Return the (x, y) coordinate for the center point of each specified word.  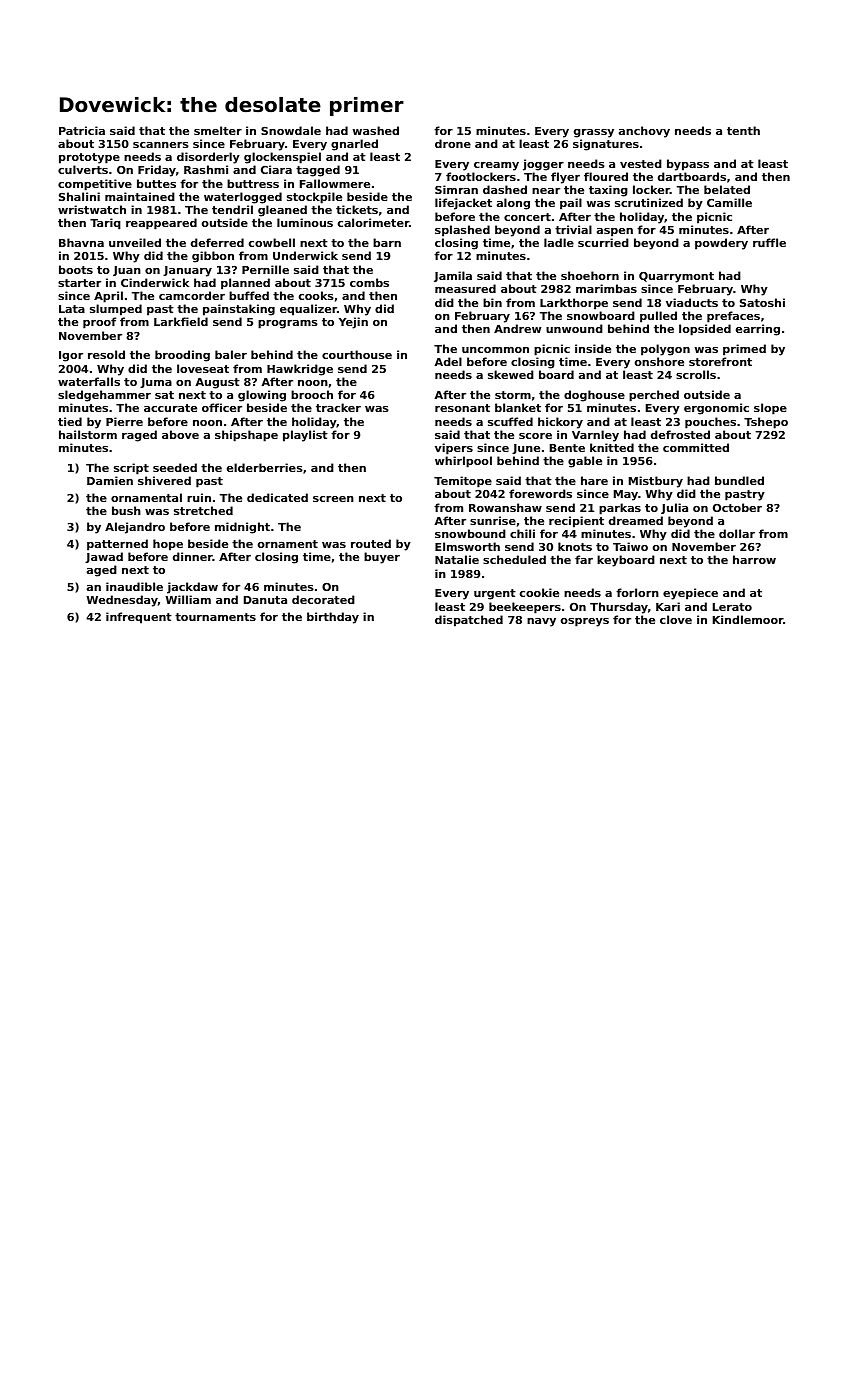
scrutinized (649, 202)
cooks (316, 295)
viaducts (692, 302)
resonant (462, 408)
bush (126, 510)
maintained (140, 196)
